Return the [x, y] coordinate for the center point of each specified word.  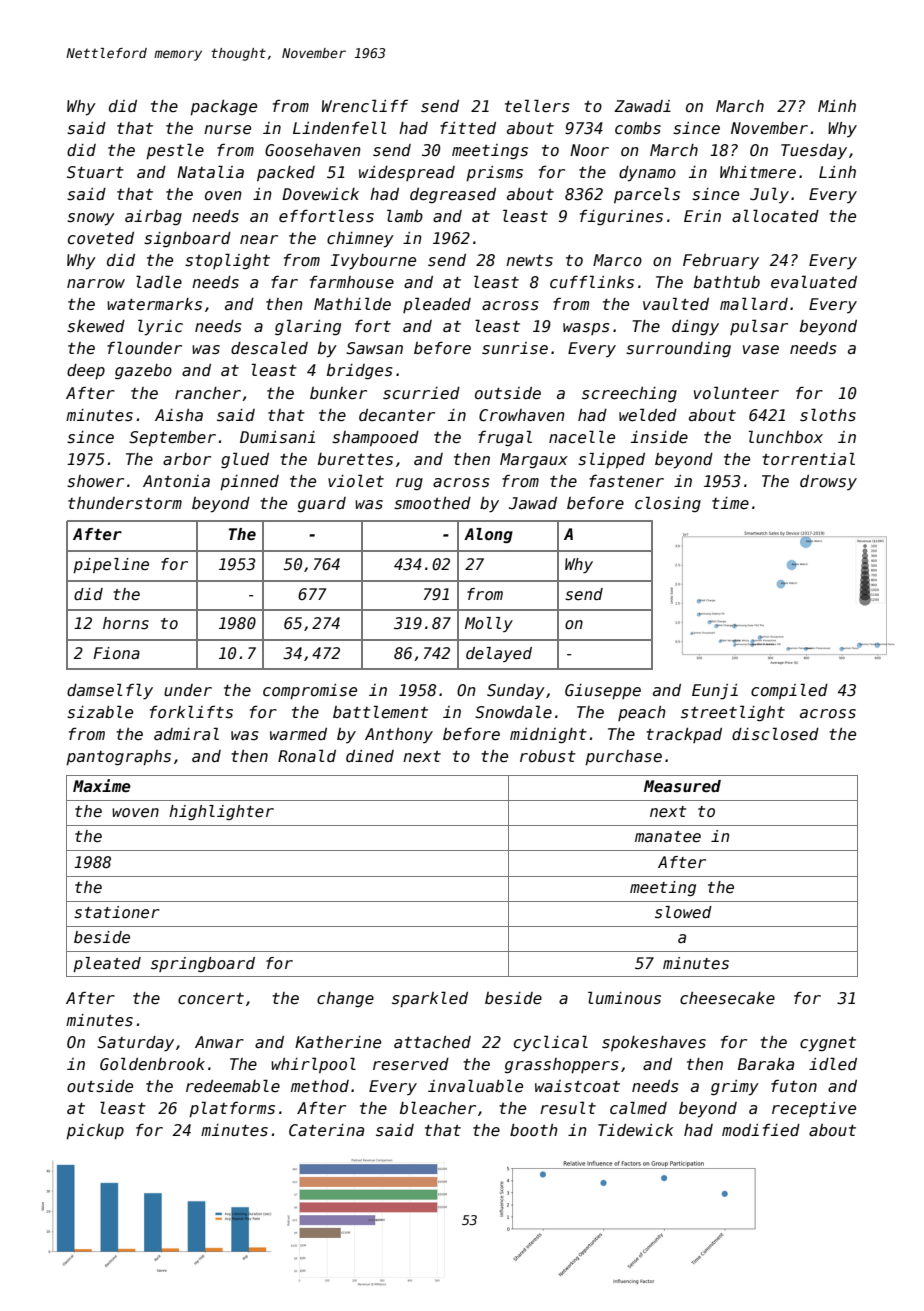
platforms [232, 1109]
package [223, 108]
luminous [624, 998]
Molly [489, 624]
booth [534, 1130]
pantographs [118, 758]
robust [548, 756]
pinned [249, 483]
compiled [789, 691]
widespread [407, 173]
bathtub [727, 282]
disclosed [775, 734]
